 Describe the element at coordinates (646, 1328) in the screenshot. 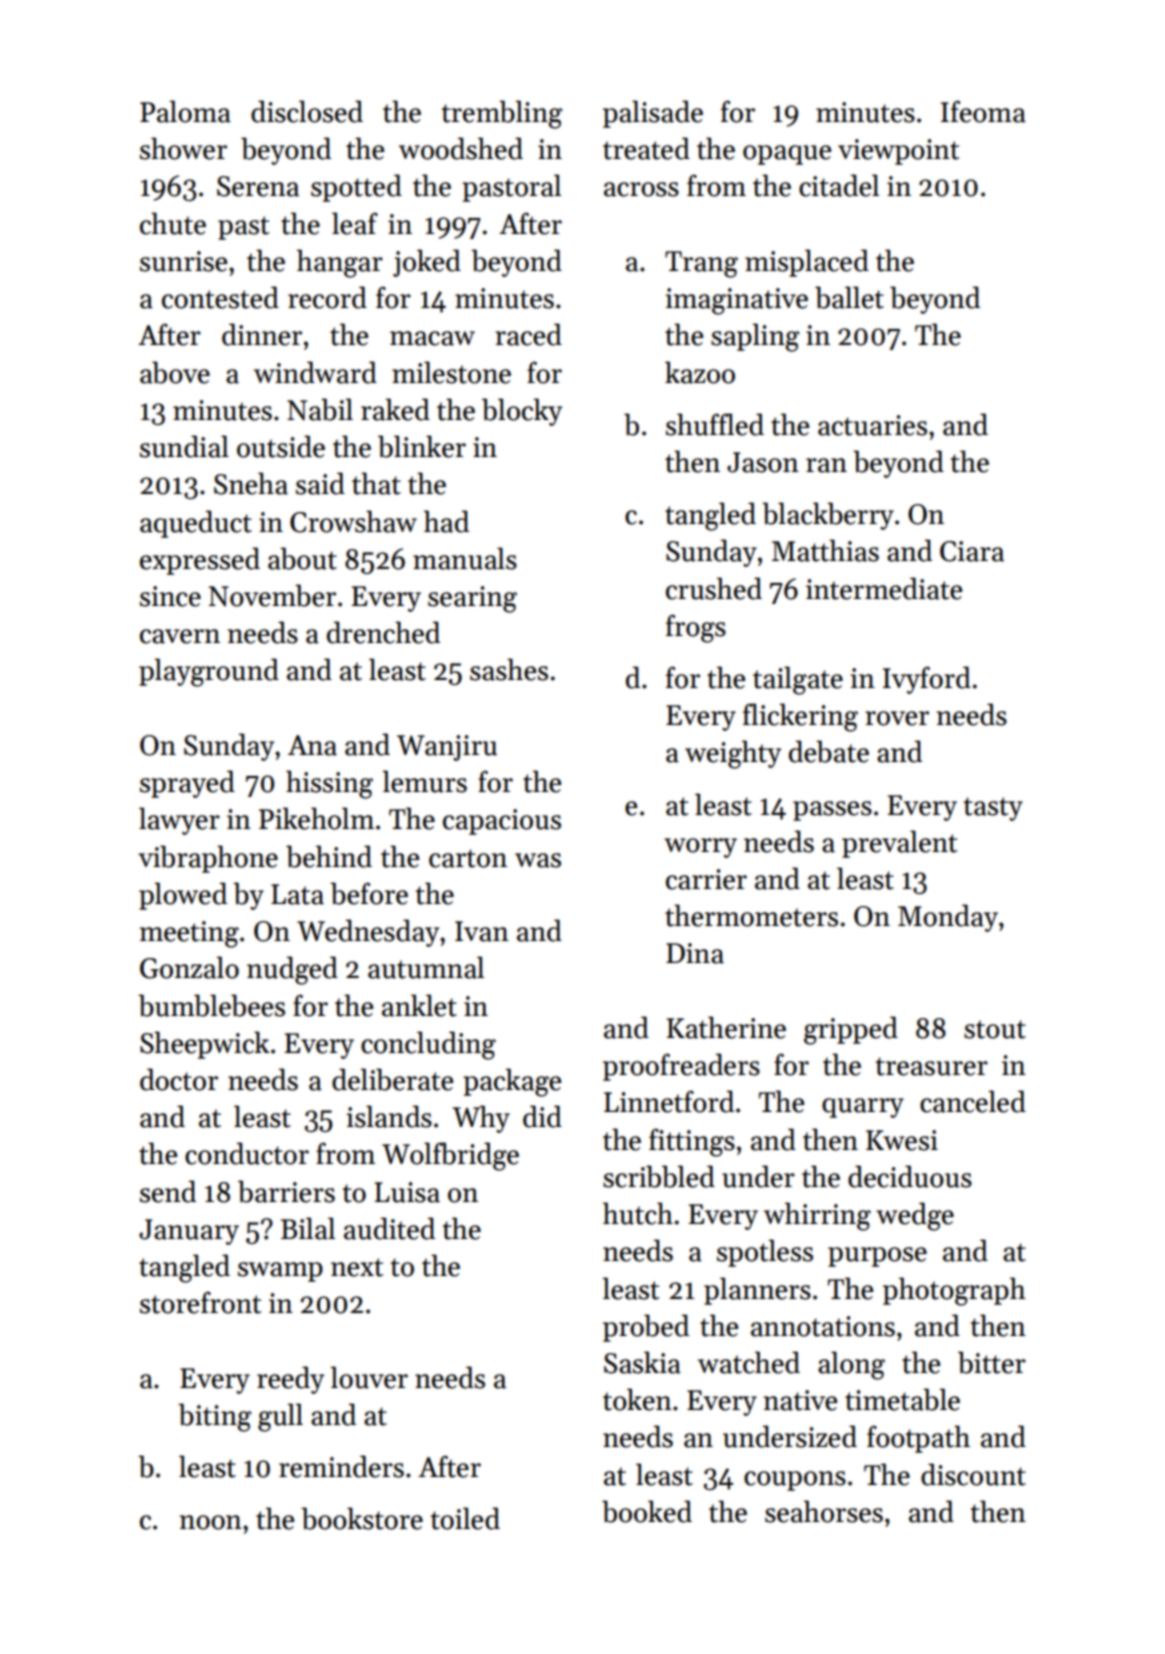

I see `probed` at that location.
